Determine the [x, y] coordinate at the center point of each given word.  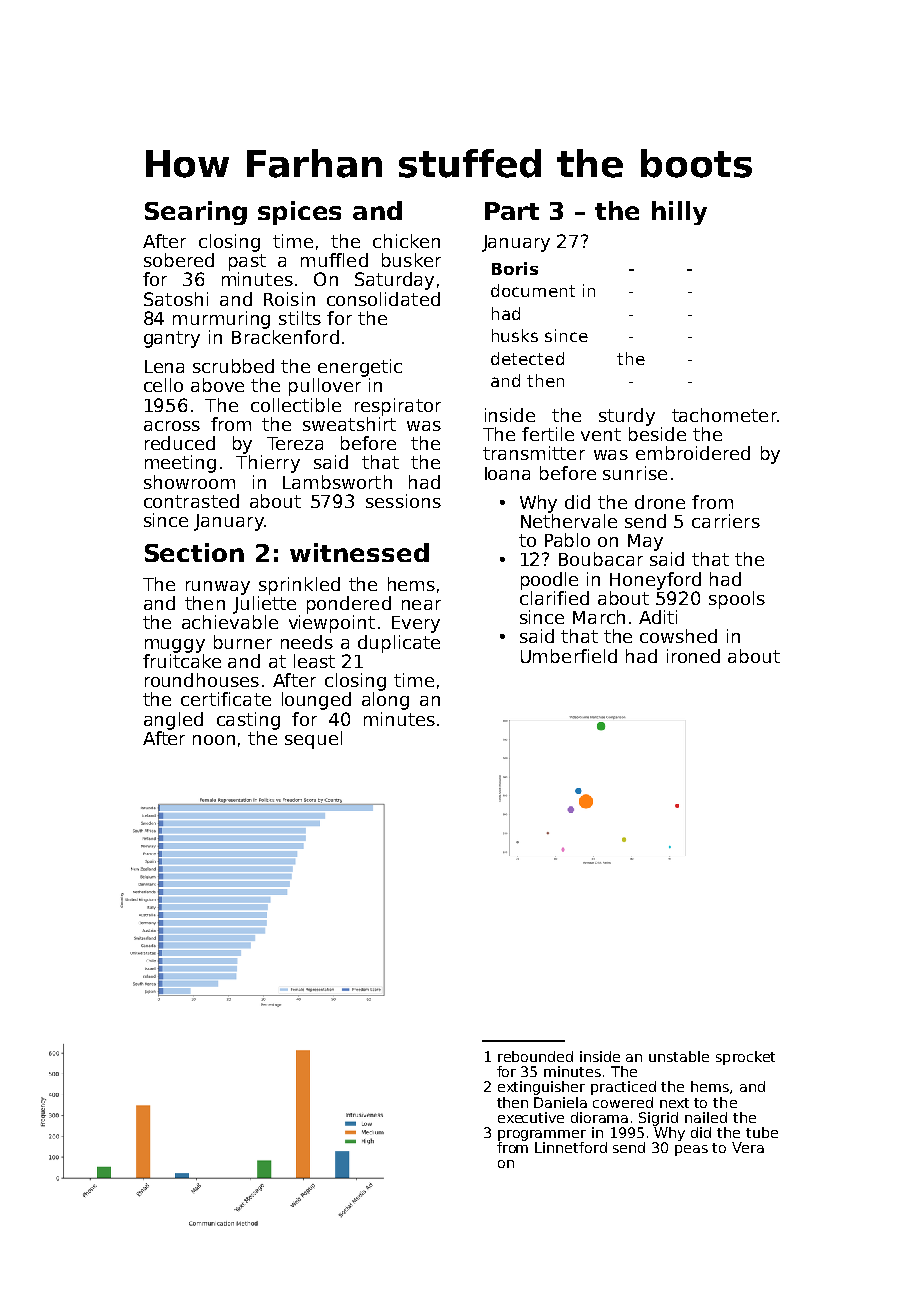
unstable [679, 1056]
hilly [679, 213]
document [533, 290]
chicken [406, 241]
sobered [179, 260]
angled [173, 721]
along [385, 701]
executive [531, 1117]
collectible [296, 405]
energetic [360, 368]
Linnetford [571, 1147]
